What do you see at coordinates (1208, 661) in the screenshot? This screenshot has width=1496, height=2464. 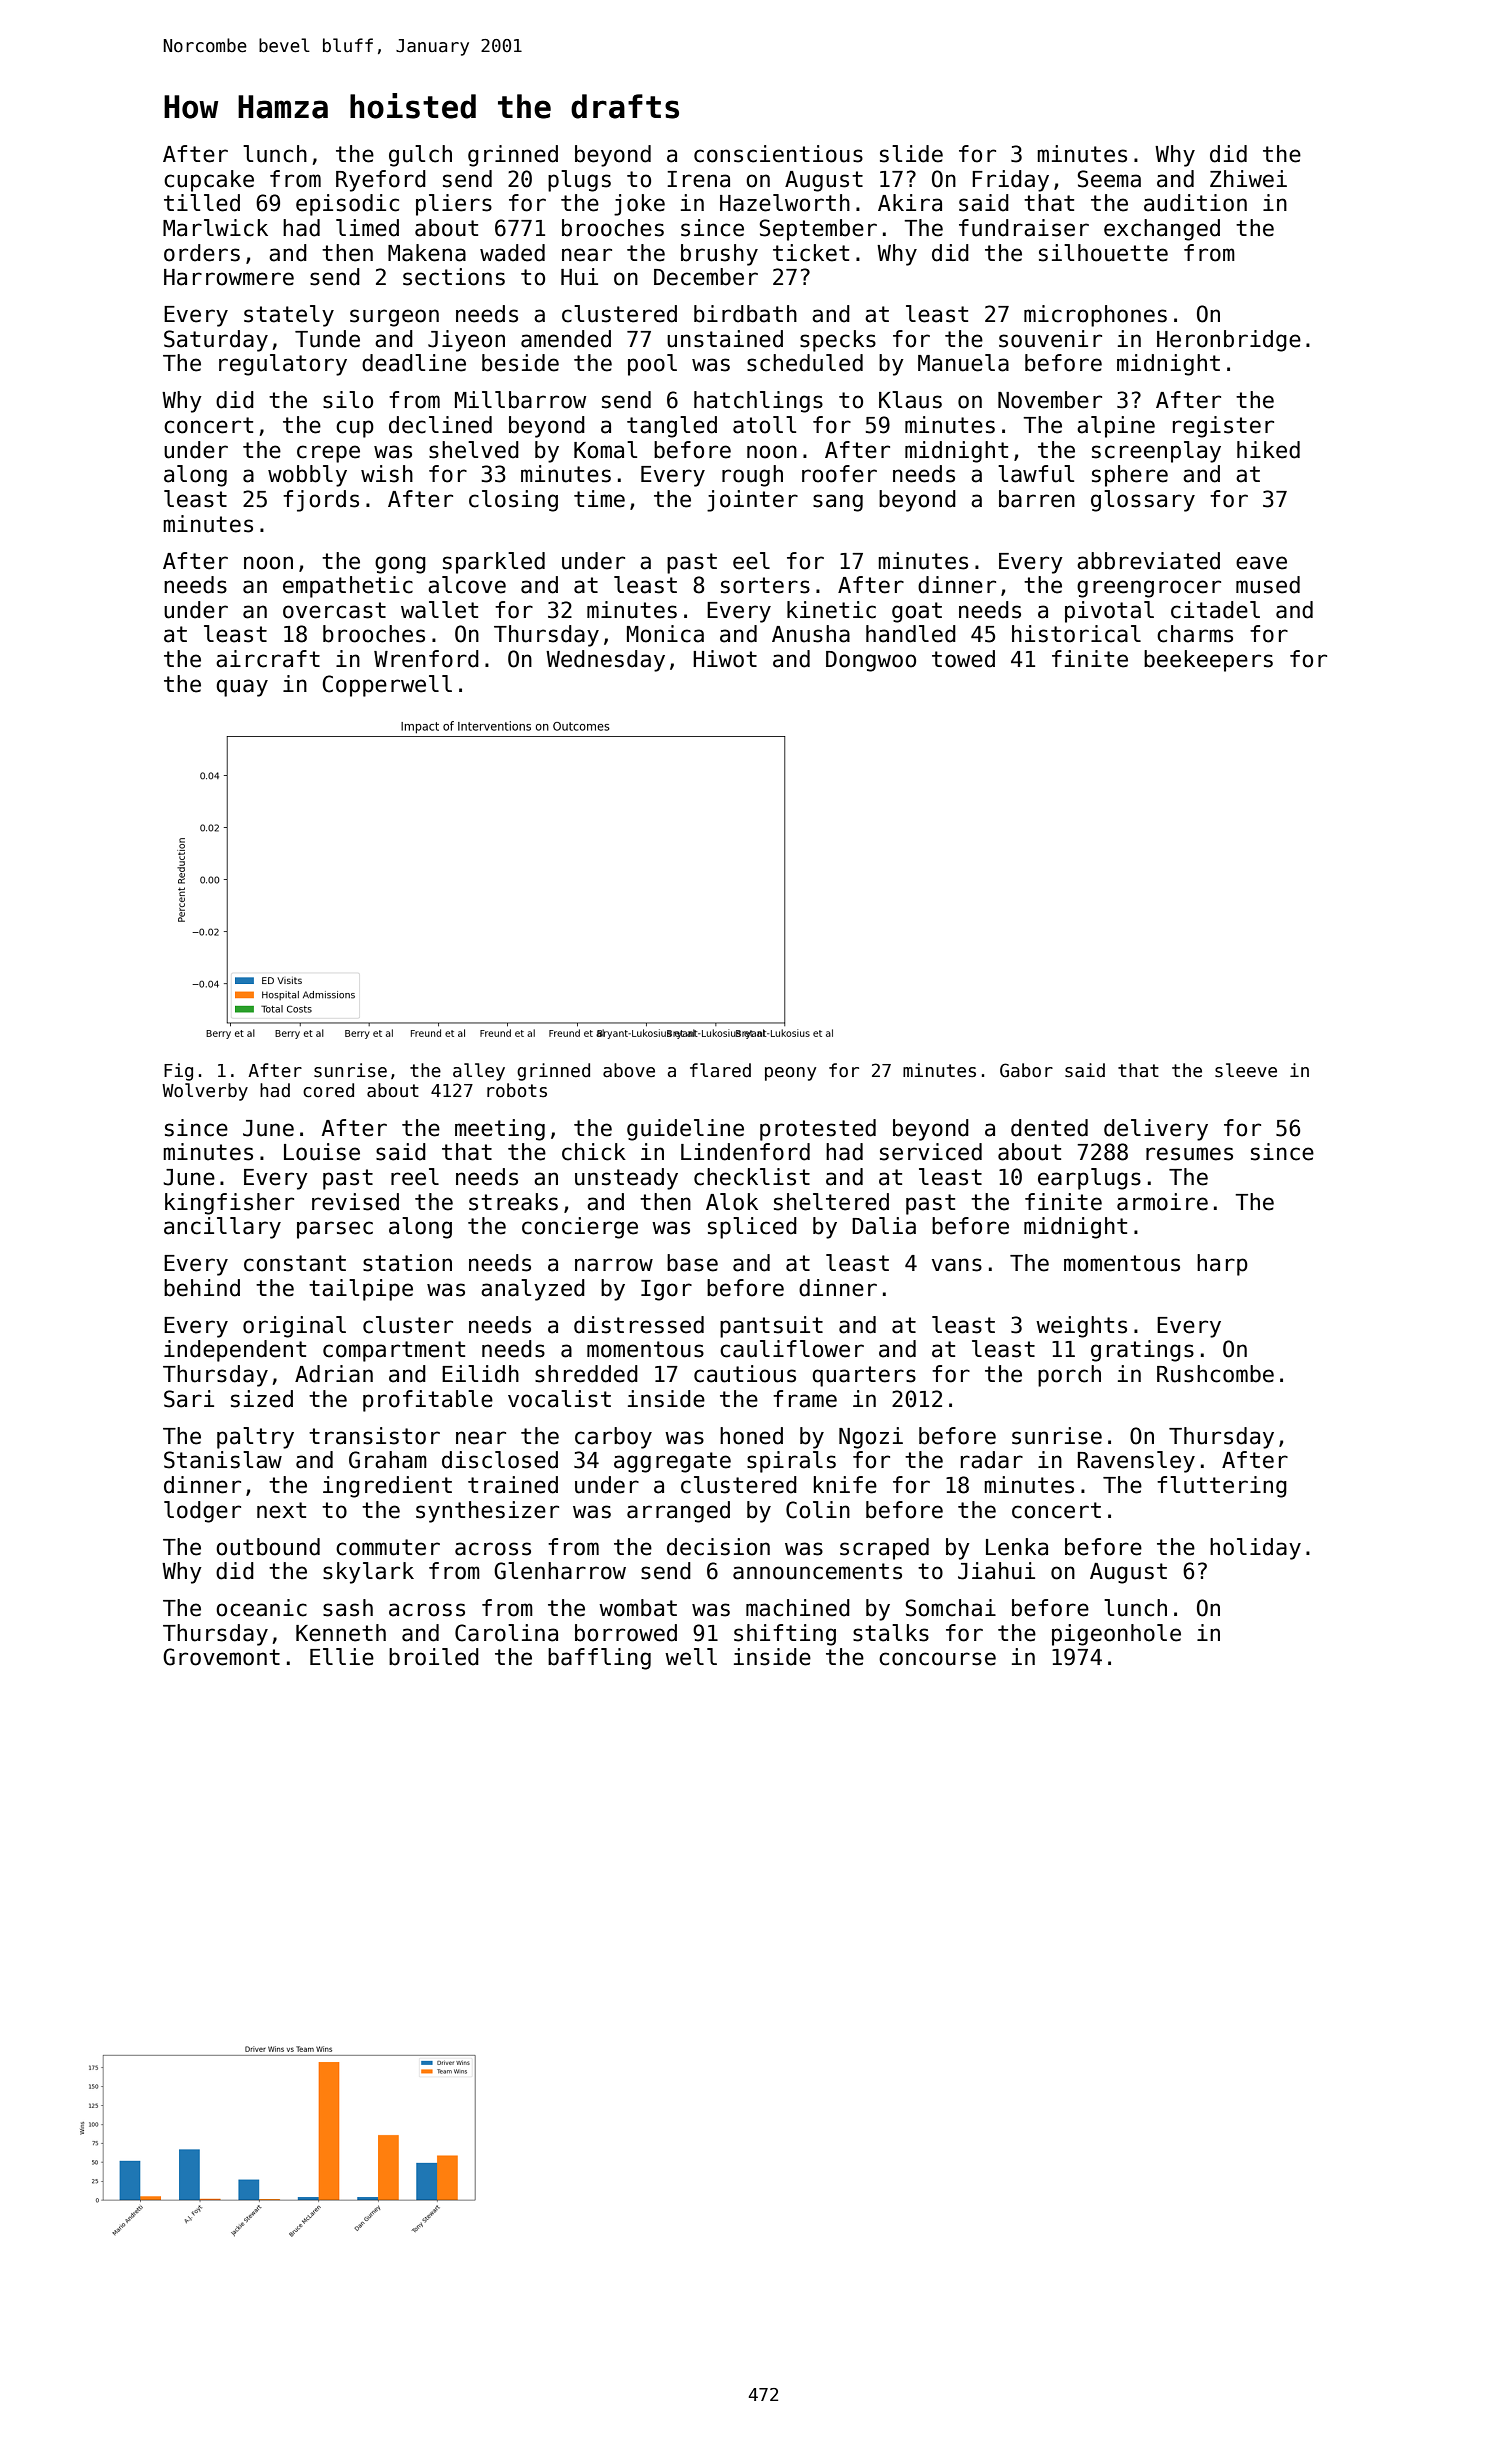 I see `beekeepers` at bounding box center [1208, 661].
